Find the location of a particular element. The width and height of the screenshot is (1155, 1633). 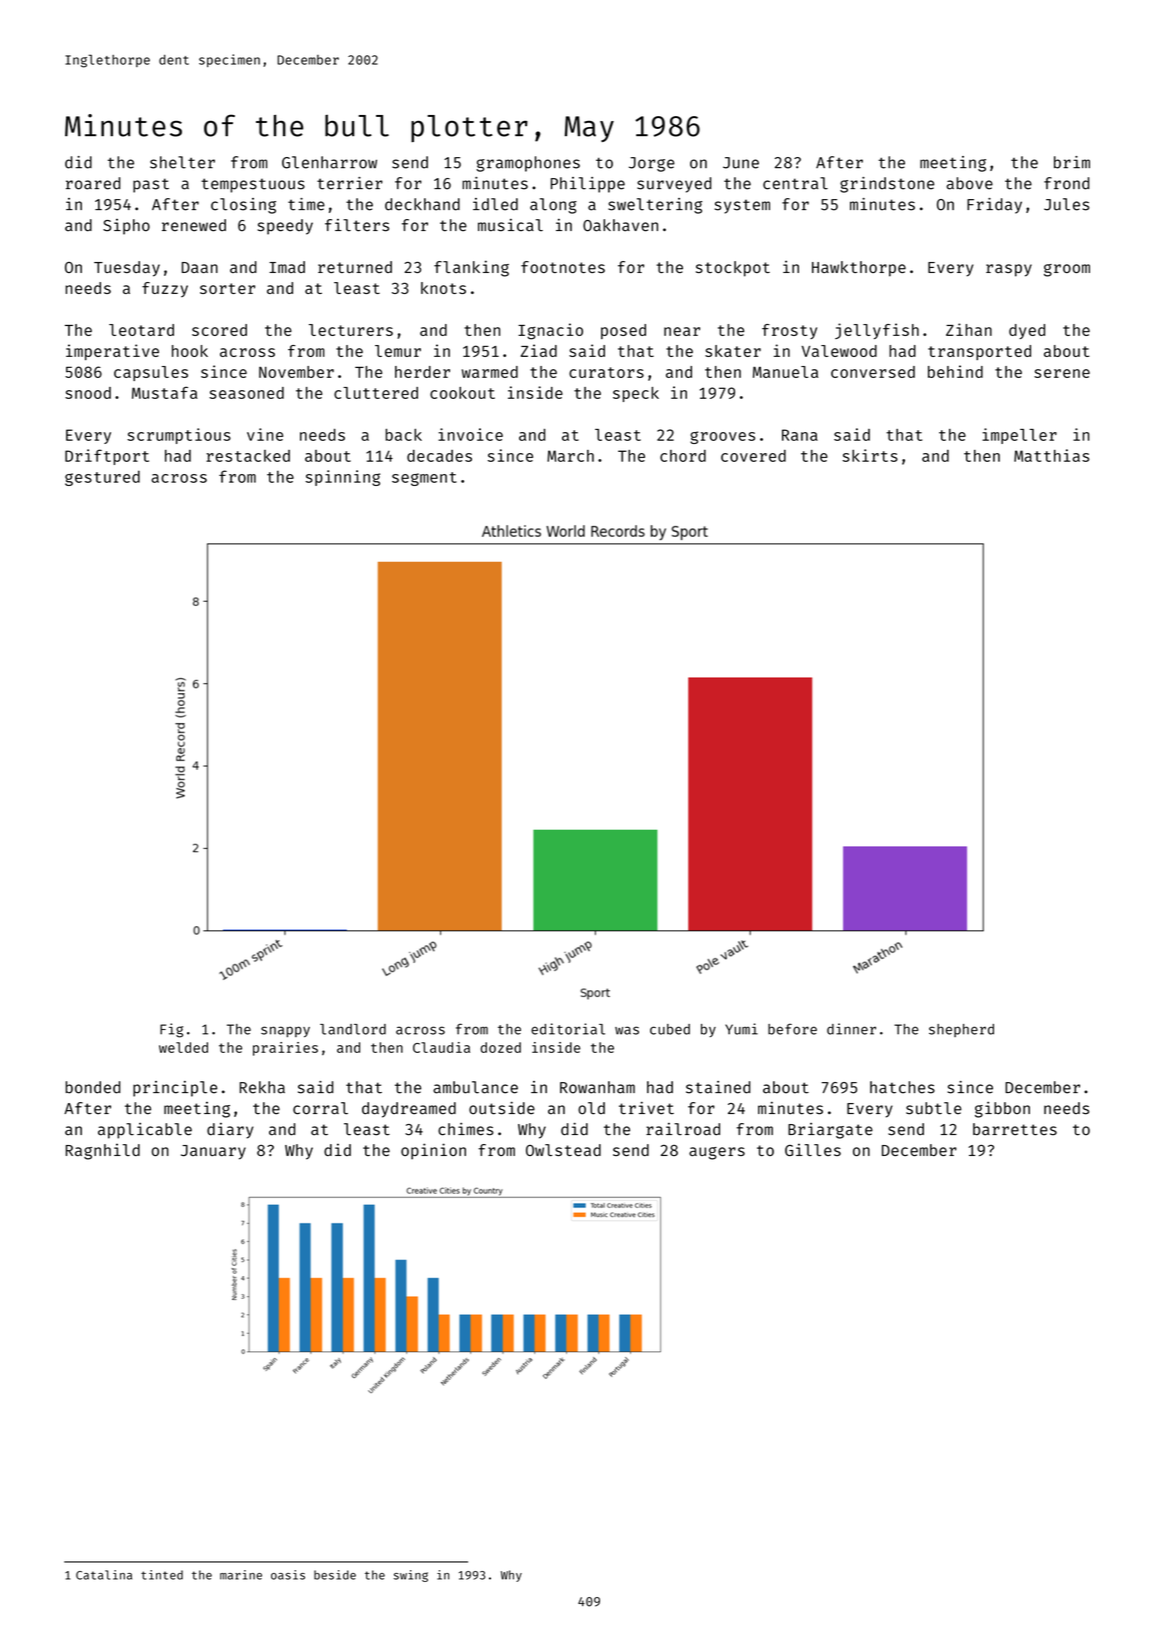

opinion is located at coordinates (433, 1151).
